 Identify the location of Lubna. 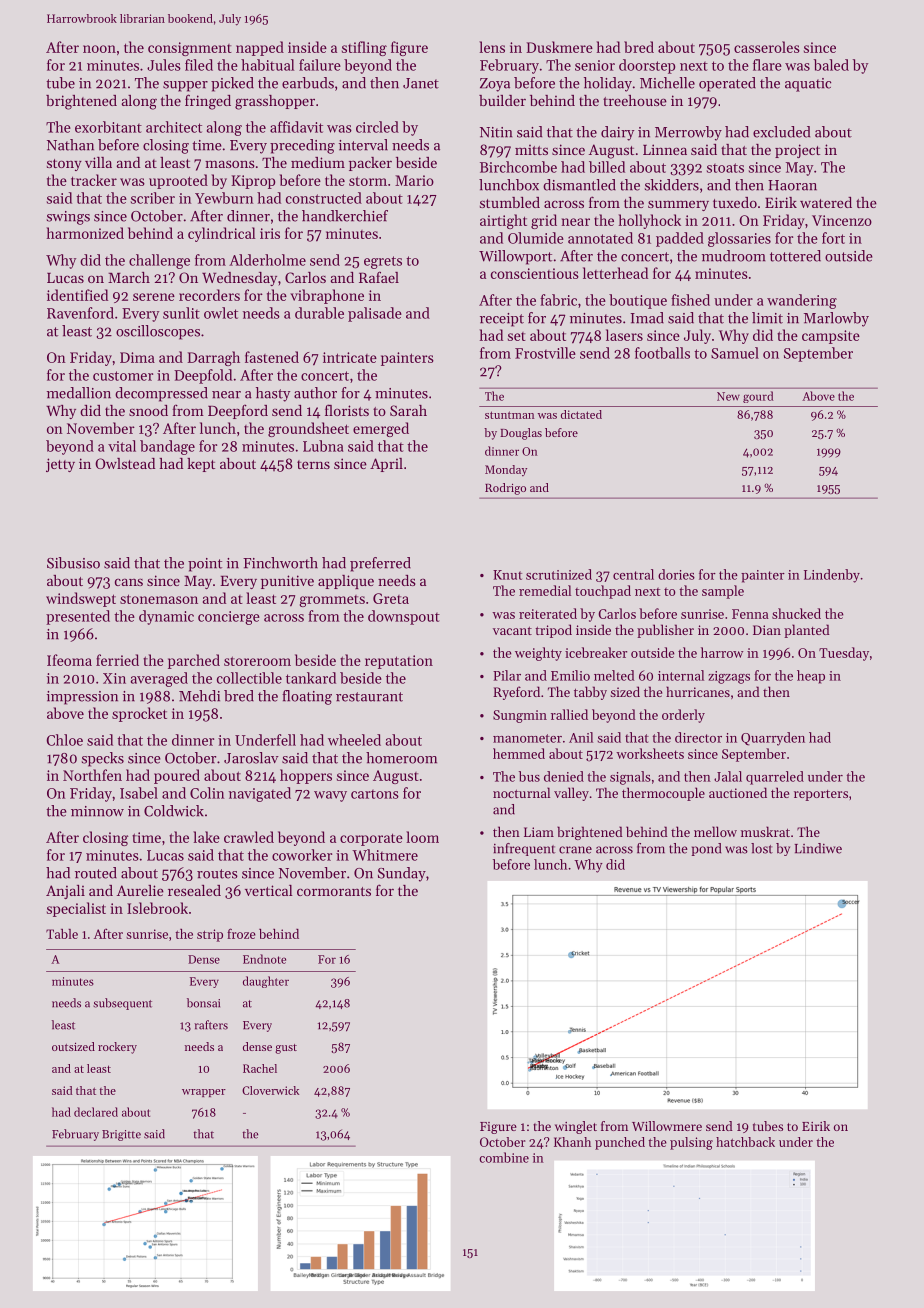
(323, 446).
